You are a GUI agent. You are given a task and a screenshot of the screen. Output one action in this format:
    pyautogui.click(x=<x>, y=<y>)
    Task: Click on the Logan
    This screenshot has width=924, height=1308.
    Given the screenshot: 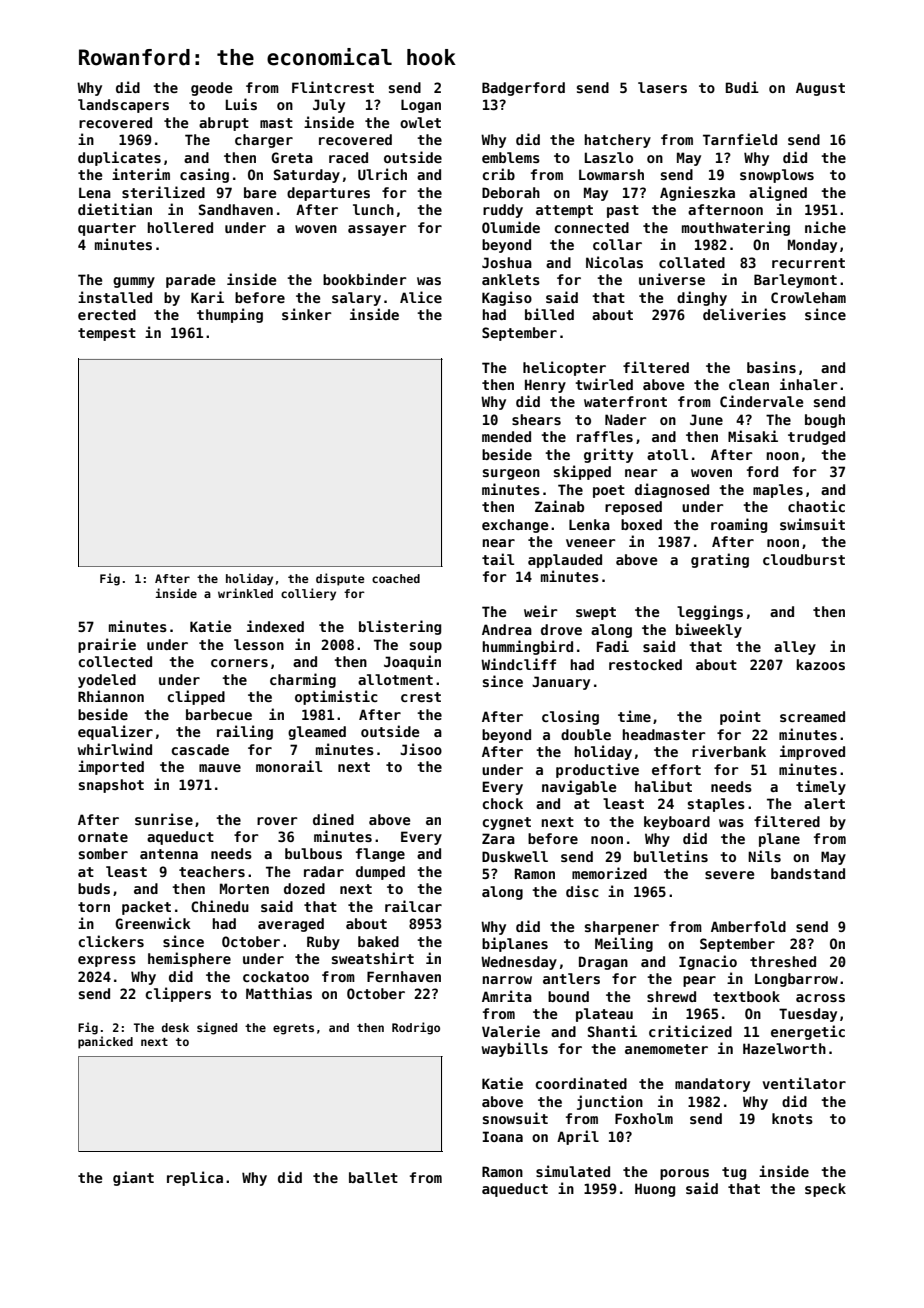 What is the action you would take?
    pyautogui.click(x=421, y=106)
